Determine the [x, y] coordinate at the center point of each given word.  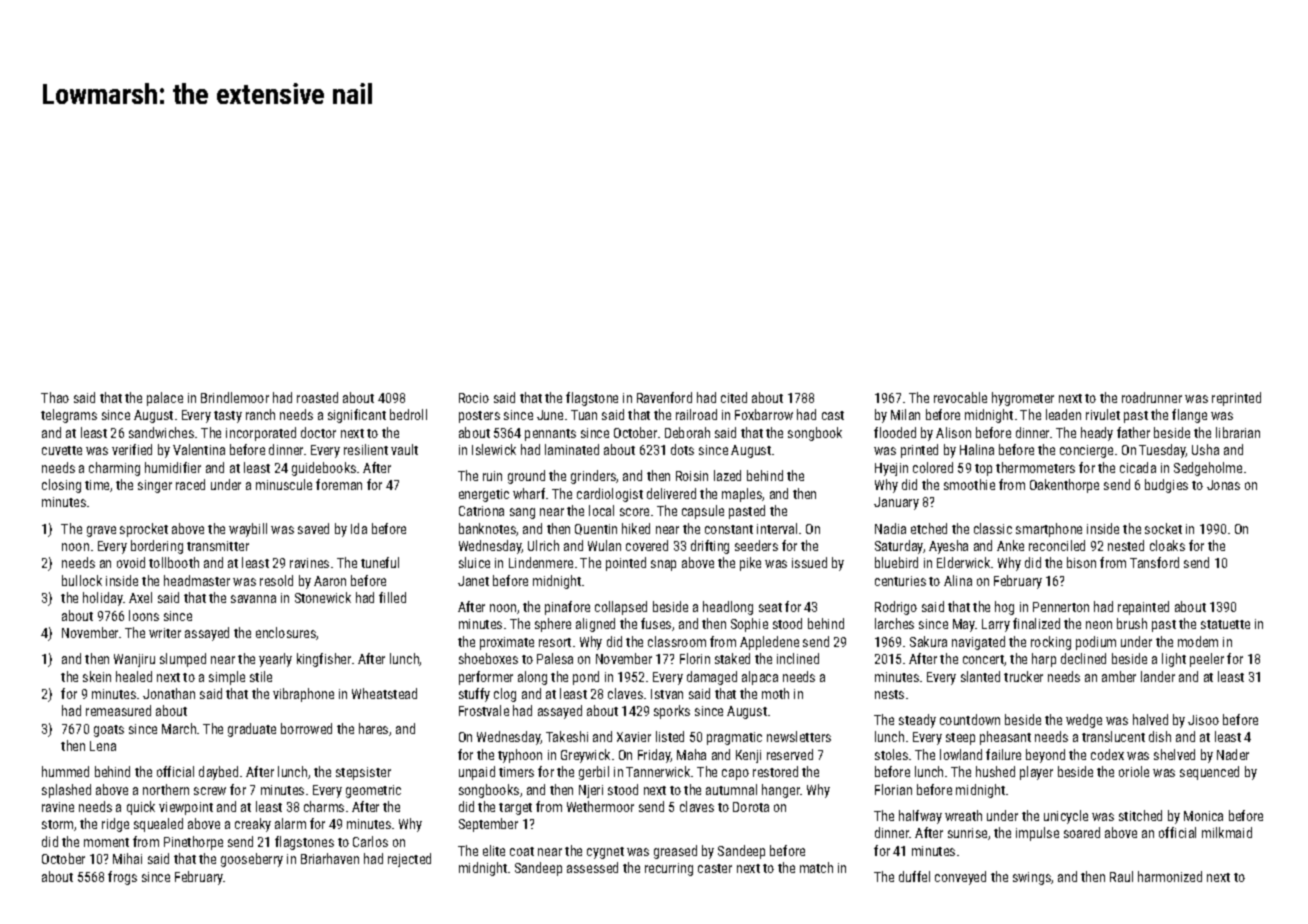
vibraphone [303, 695]
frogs [122, 878]
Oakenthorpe [1064, 486]
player [1036, 773]
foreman [339, 484]
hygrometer [1023, 399]
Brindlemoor [235, 397]
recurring [669, 869]
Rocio [474, 398]
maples [742, 495]
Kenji [748, 756]
